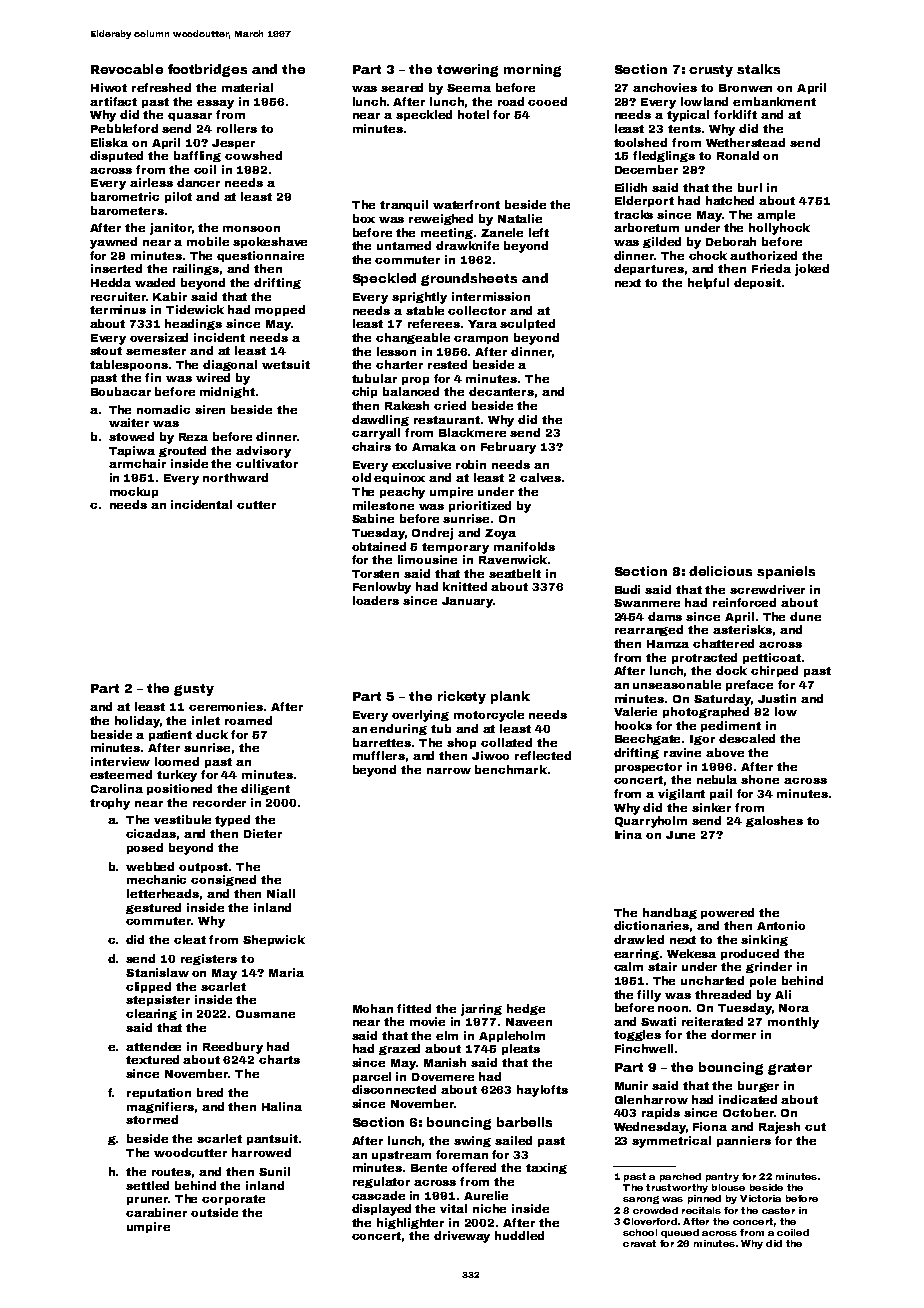 This screenshot has width=924, height=1308. What do you see at coordinates (520, 218) in the screenshot?
I see `Natalie` at bounding box center [520, 218].
